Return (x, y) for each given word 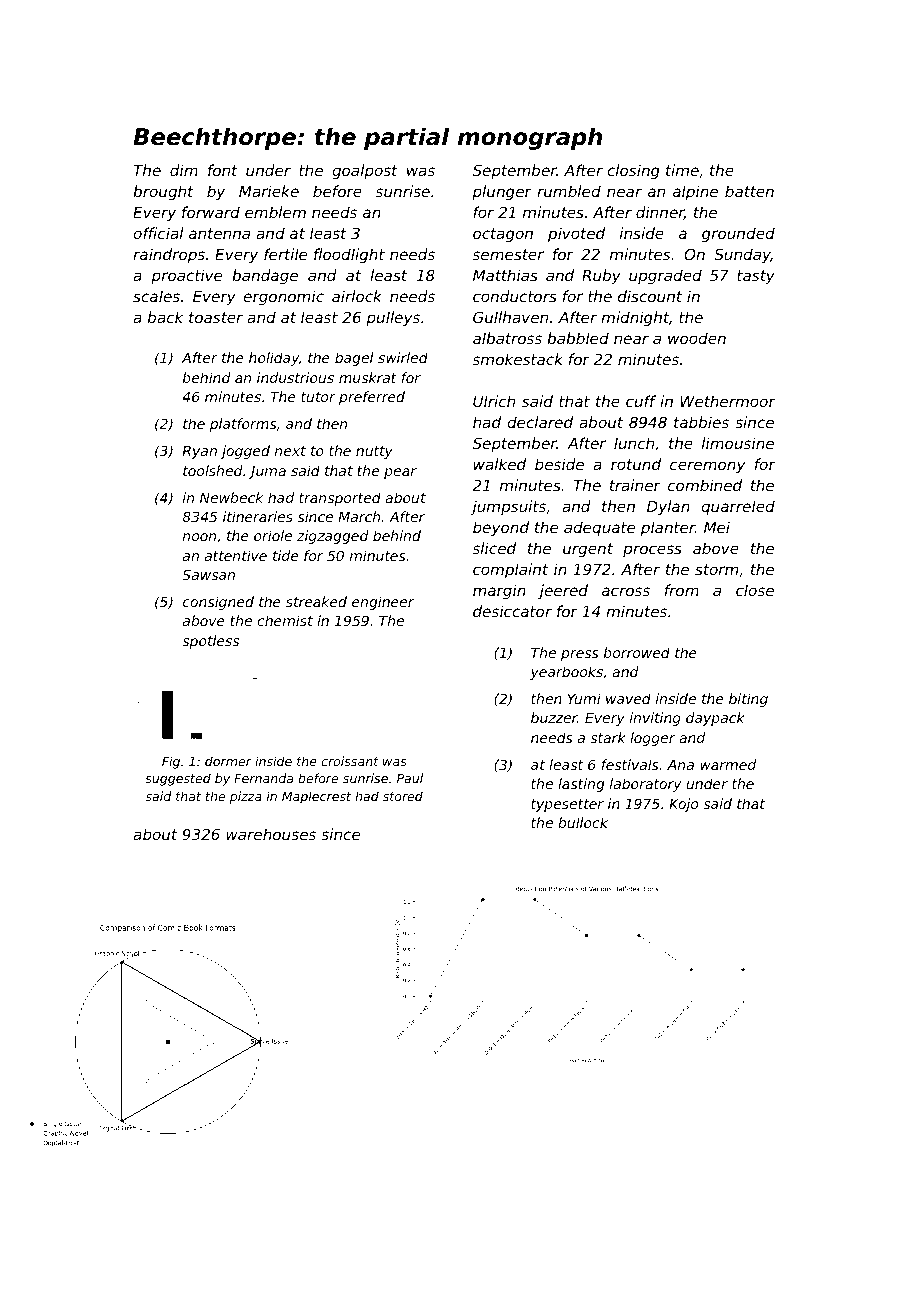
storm (716, 569)
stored (403, 796)
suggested (178, 779)
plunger (502, 192)
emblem (275, 212)
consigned (218, 603)
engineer (383, 603)
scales (156, 296)
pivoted (576, 234)
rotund (636, 464)
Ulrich (494, 401)
